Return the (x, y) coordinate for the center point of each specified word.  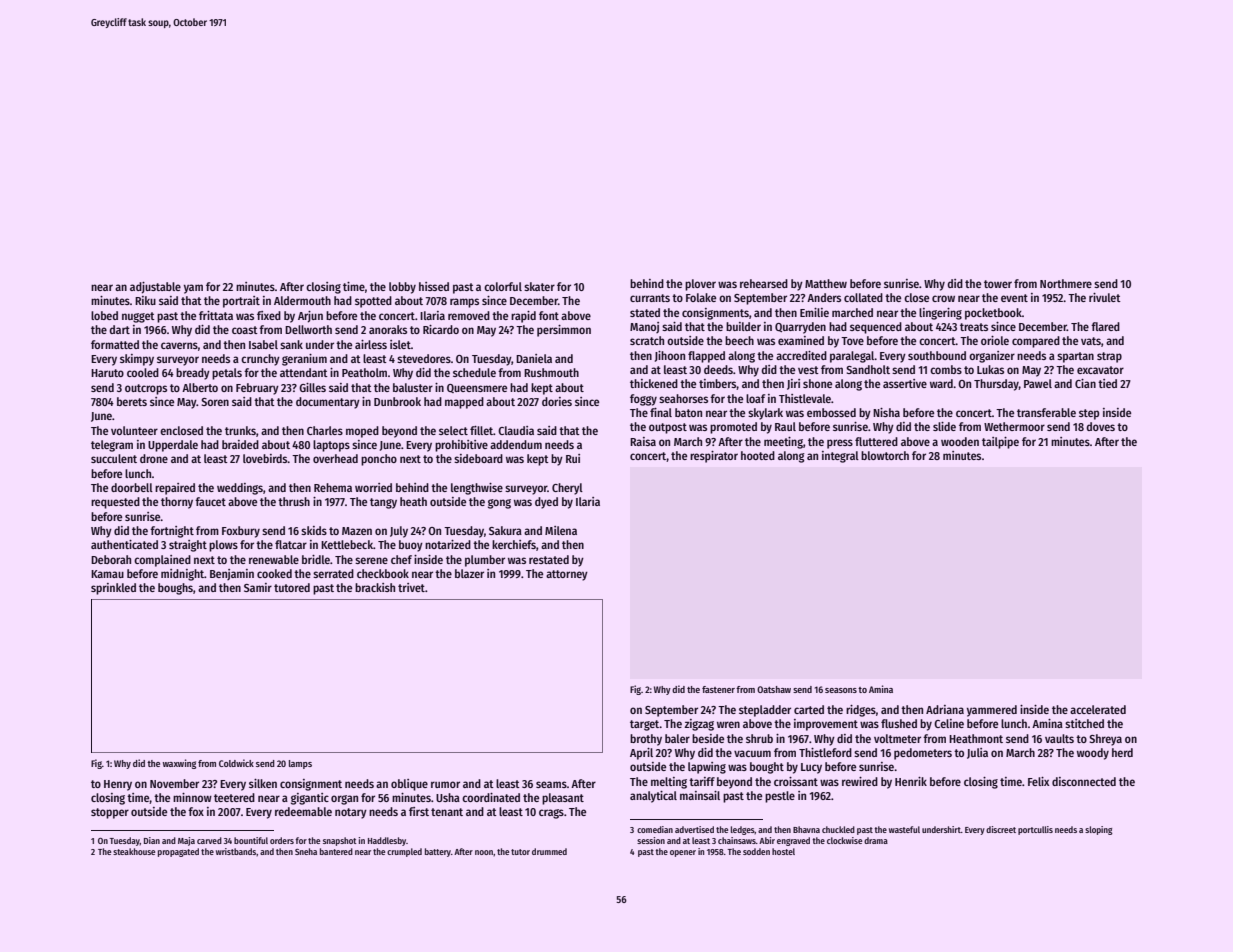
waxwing (179, 764)
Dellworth (308, 329)
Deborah (111, 559)
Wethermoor (1014, 426)
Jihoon (670, 356)
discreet (1001, 829)
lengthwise (477, 489)
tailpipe (1000, 443)
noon (484, 852)
